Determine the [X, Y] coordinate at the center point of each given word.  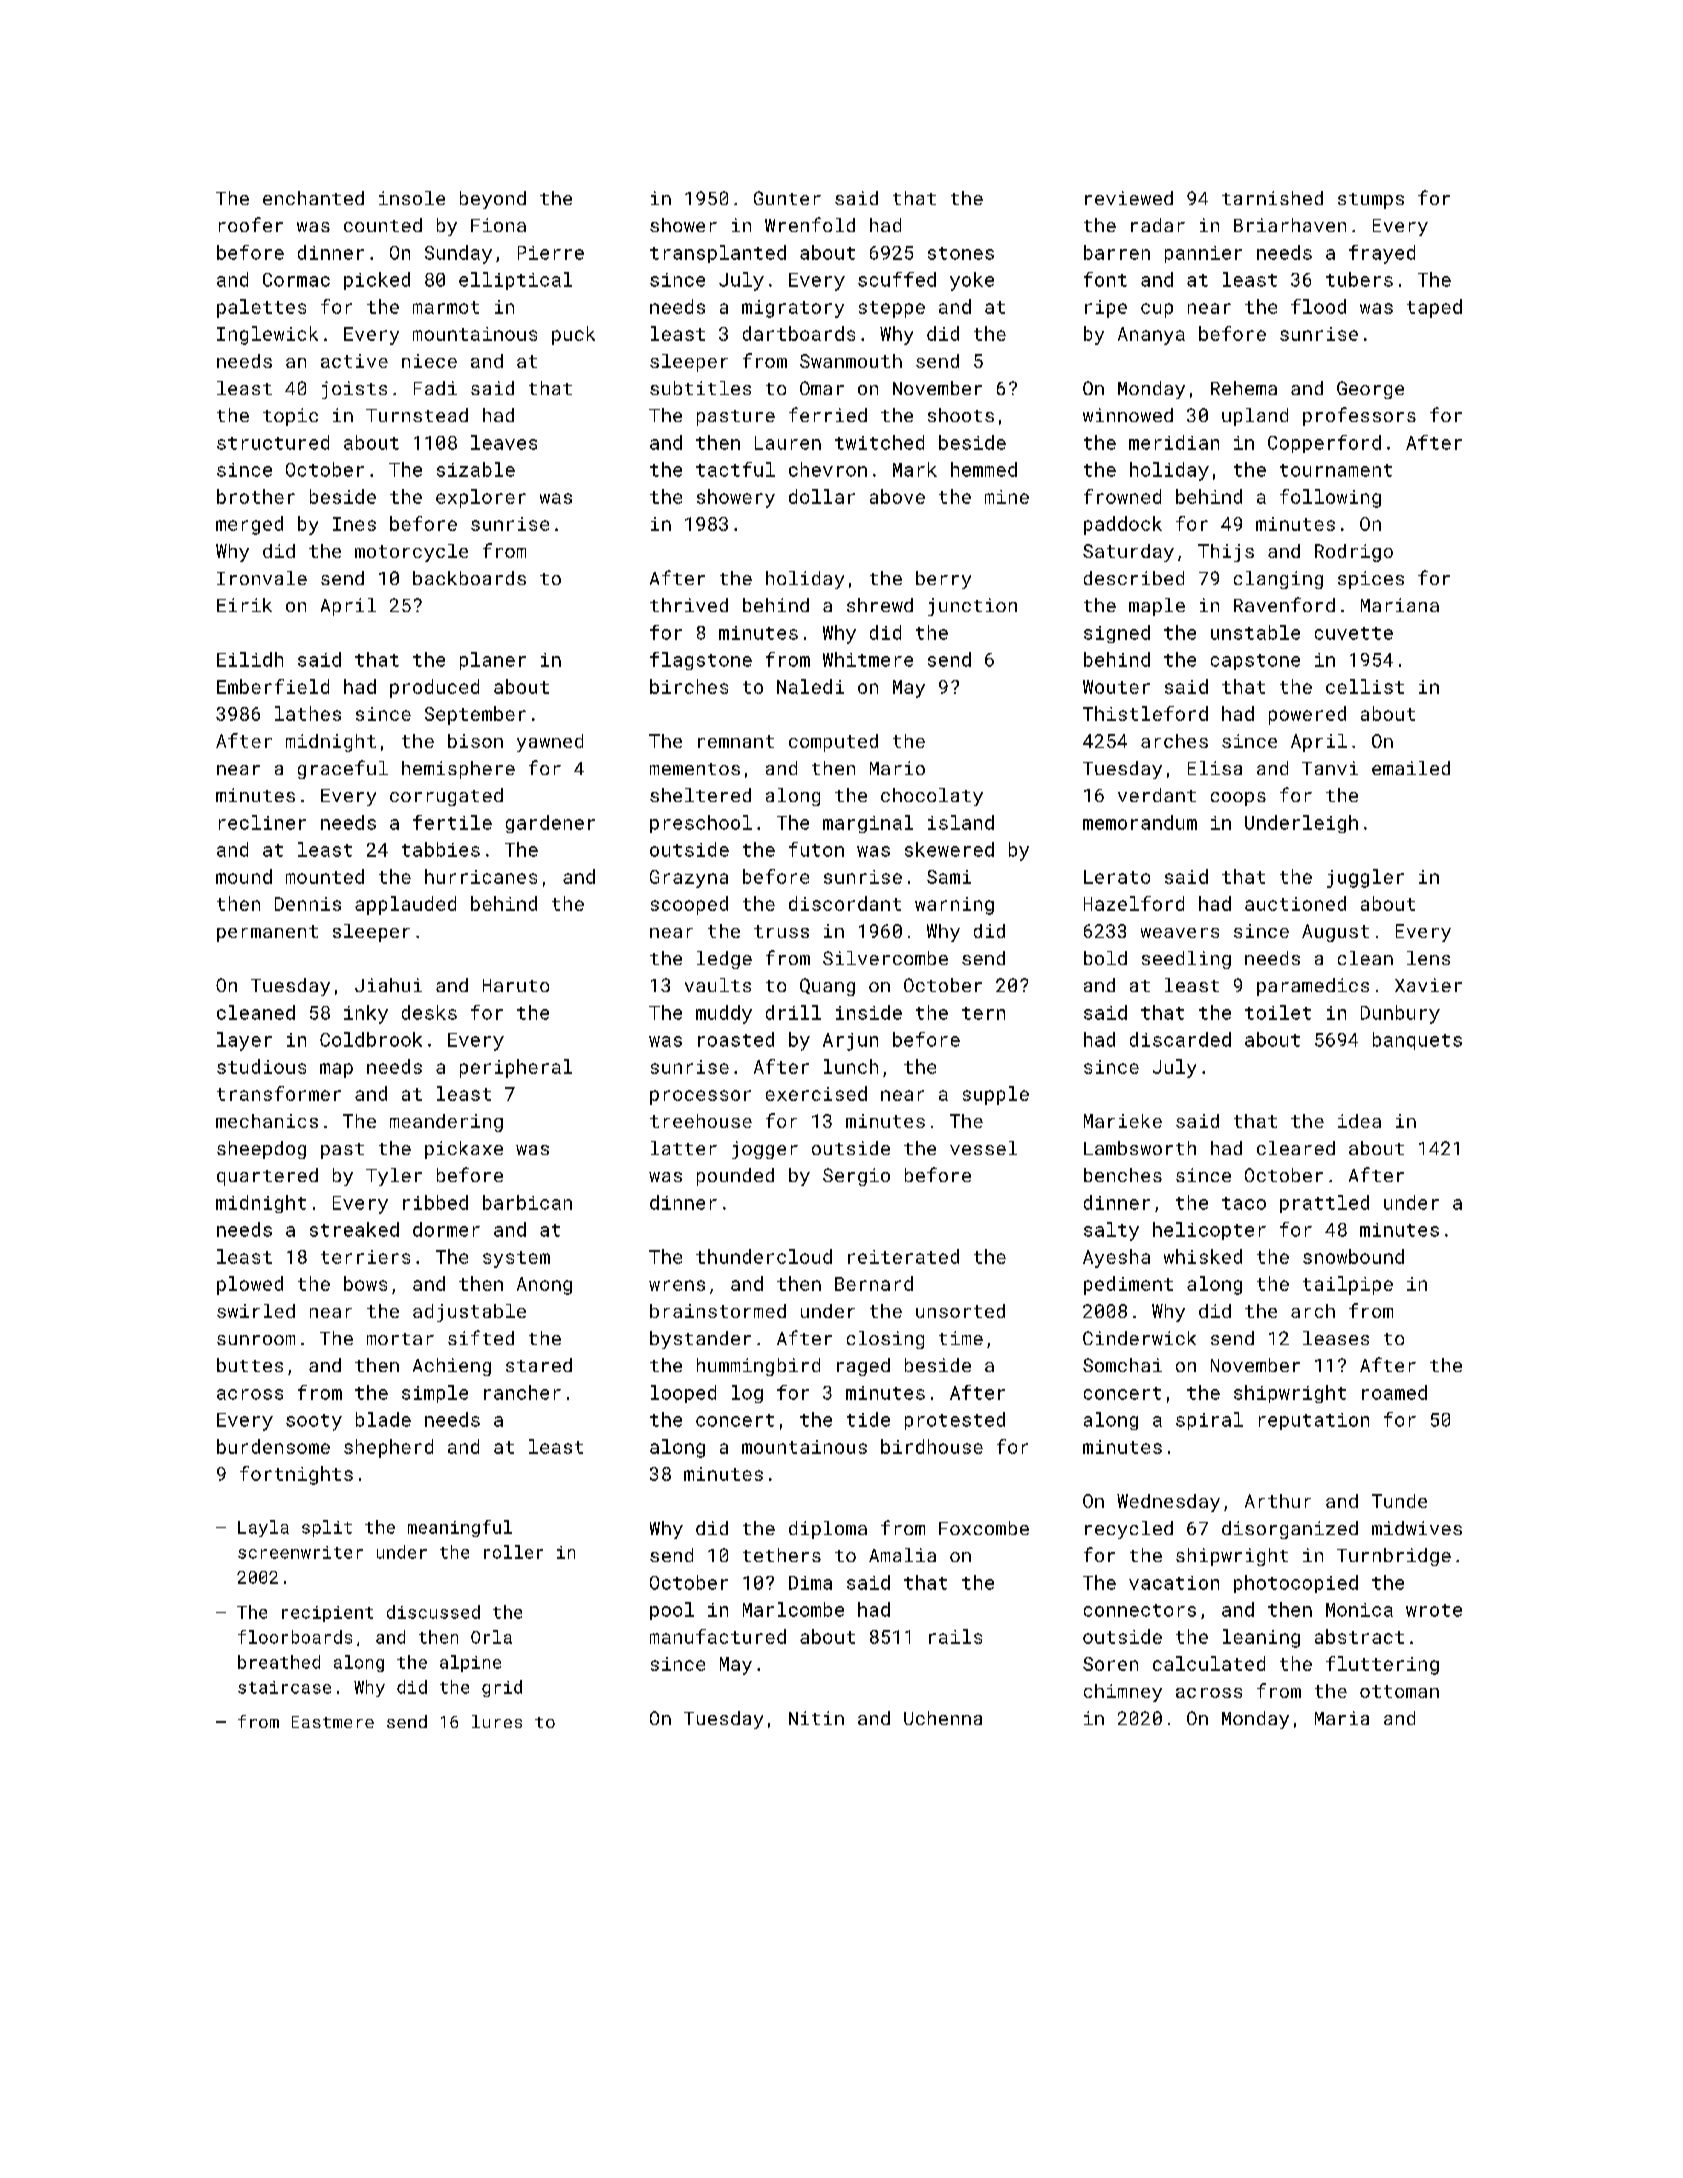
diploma [828, 1530]
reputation [1314, 1421]
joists [354, 390]
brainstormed [718, 1311]
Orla [491, 1637]
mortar [400, 1339]
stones [961, 253]
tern [983, 1013]
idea [1359, 1121]
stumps [1371, 201]
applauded [405, 905]
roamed [1394, 1392]
